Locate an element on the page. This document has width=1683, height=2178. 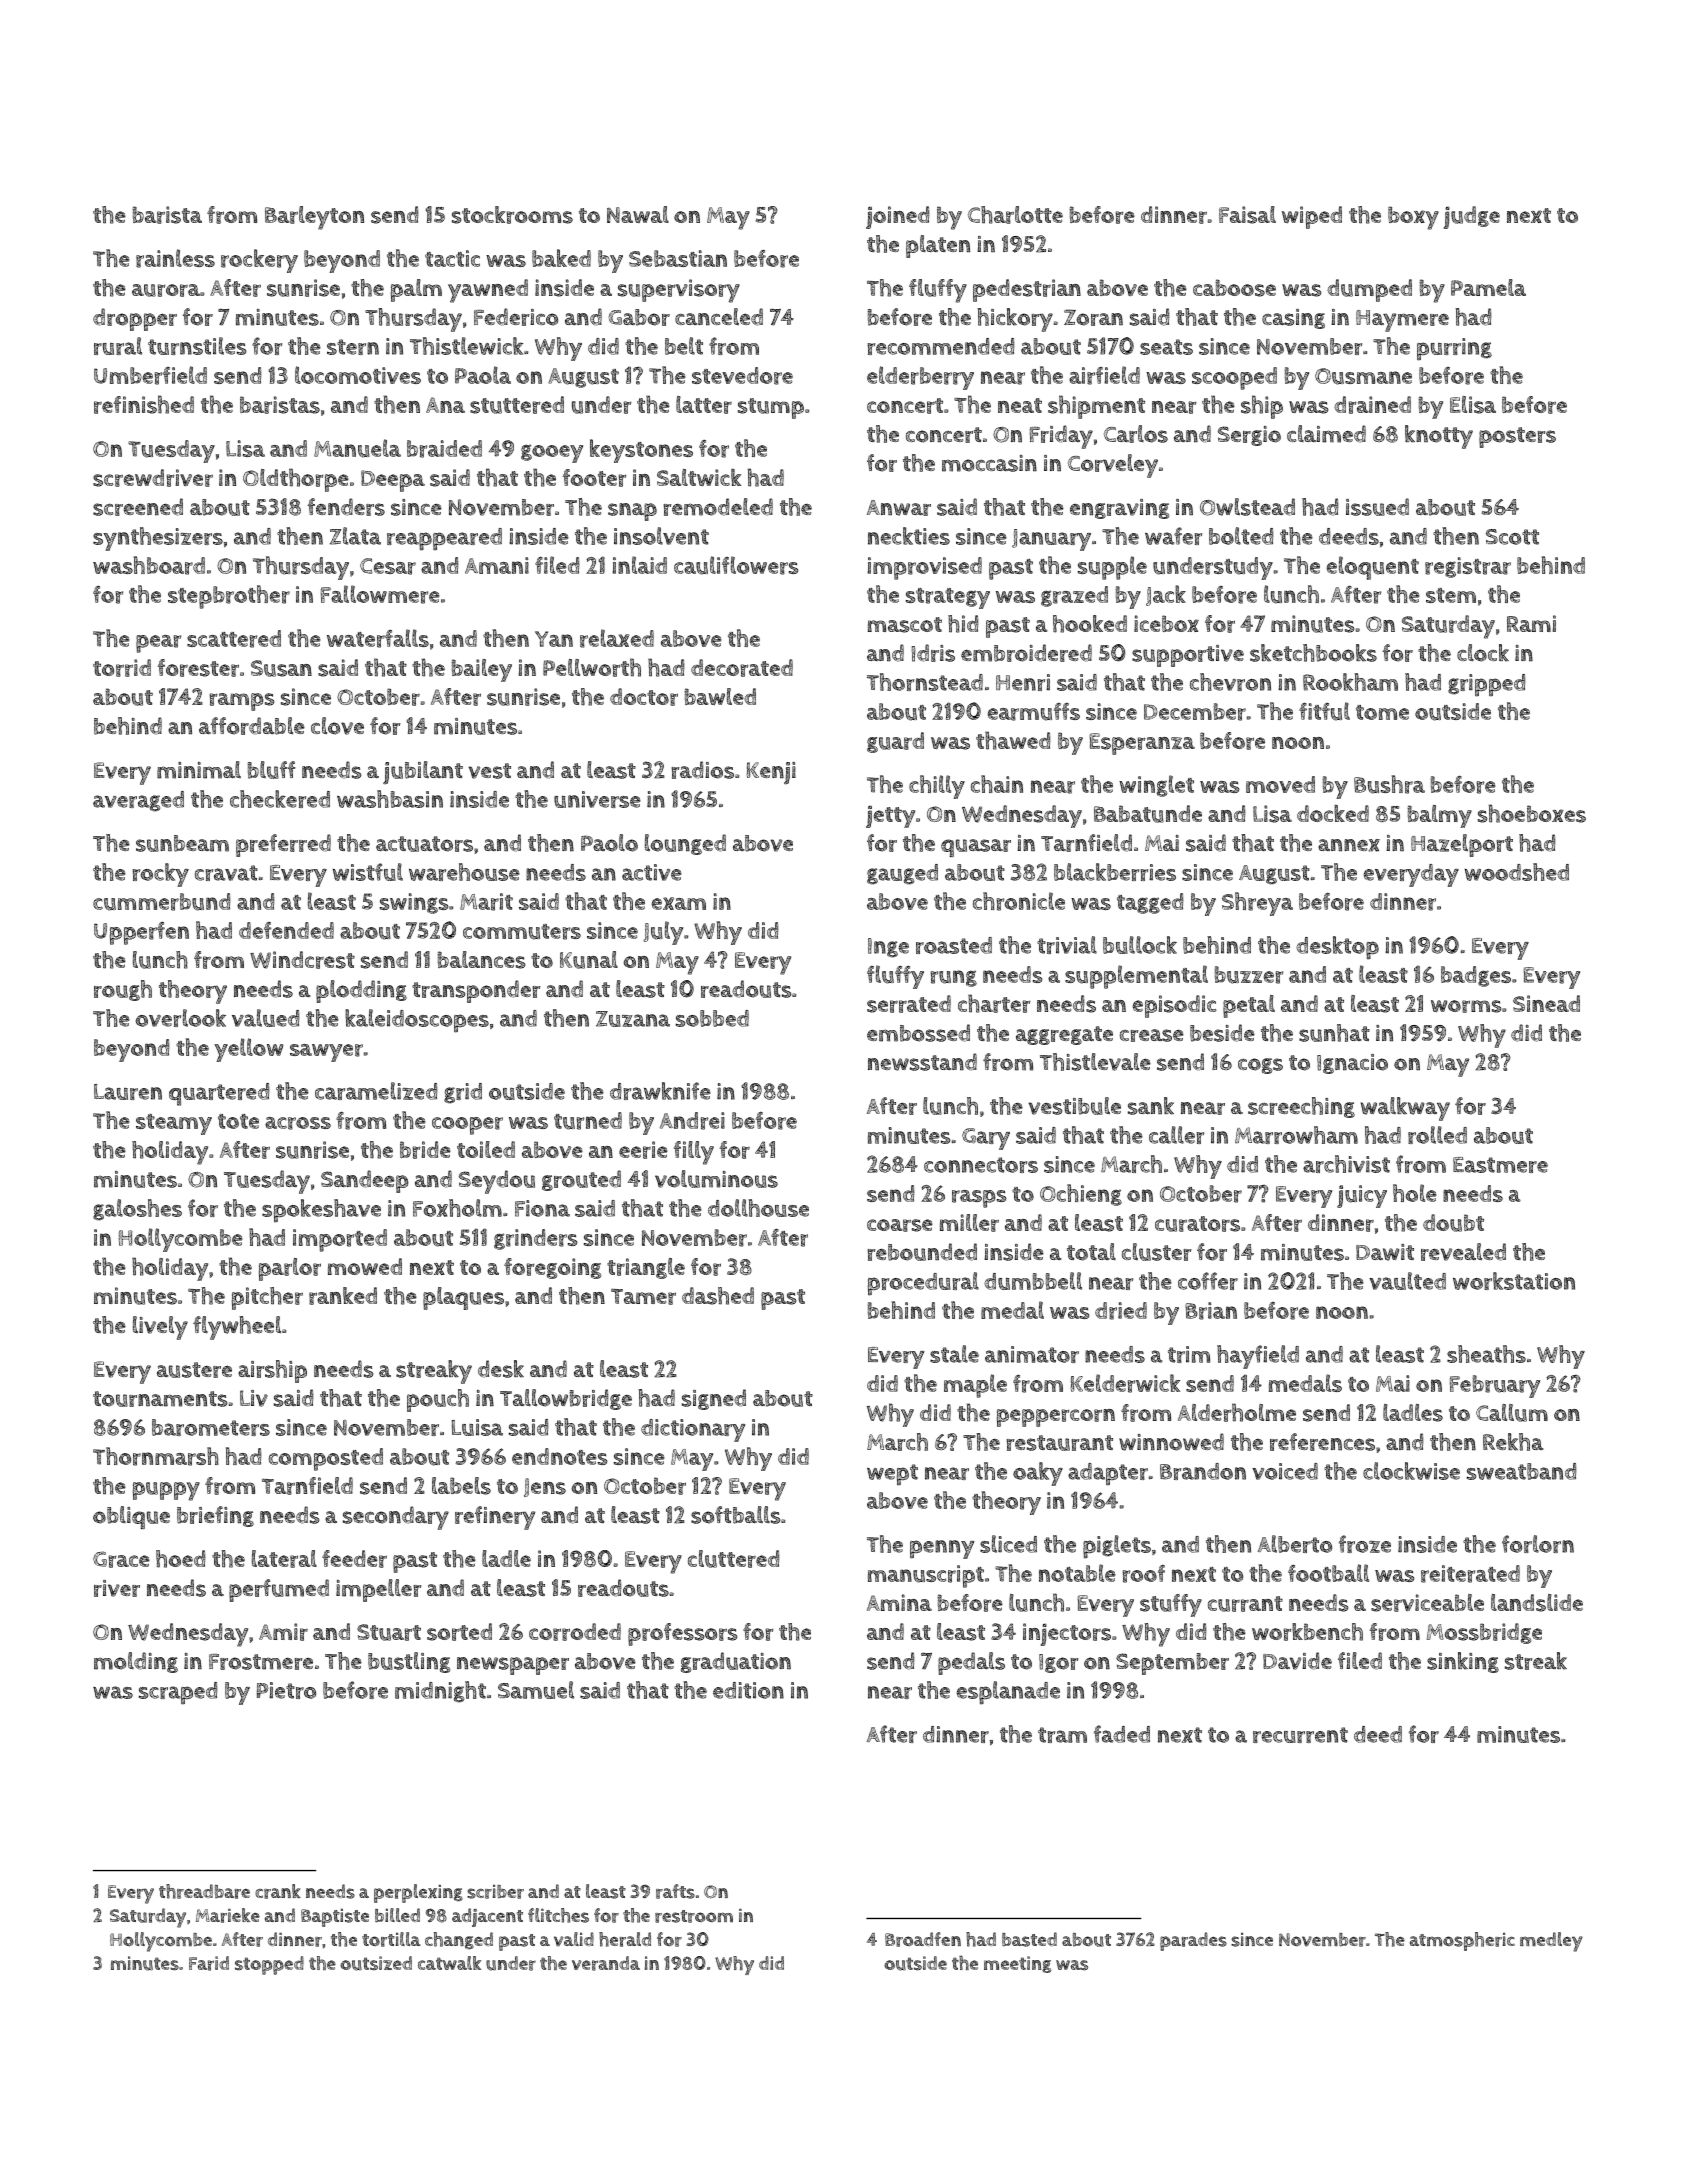
woodshed is located at coordinates (1517, 872).
